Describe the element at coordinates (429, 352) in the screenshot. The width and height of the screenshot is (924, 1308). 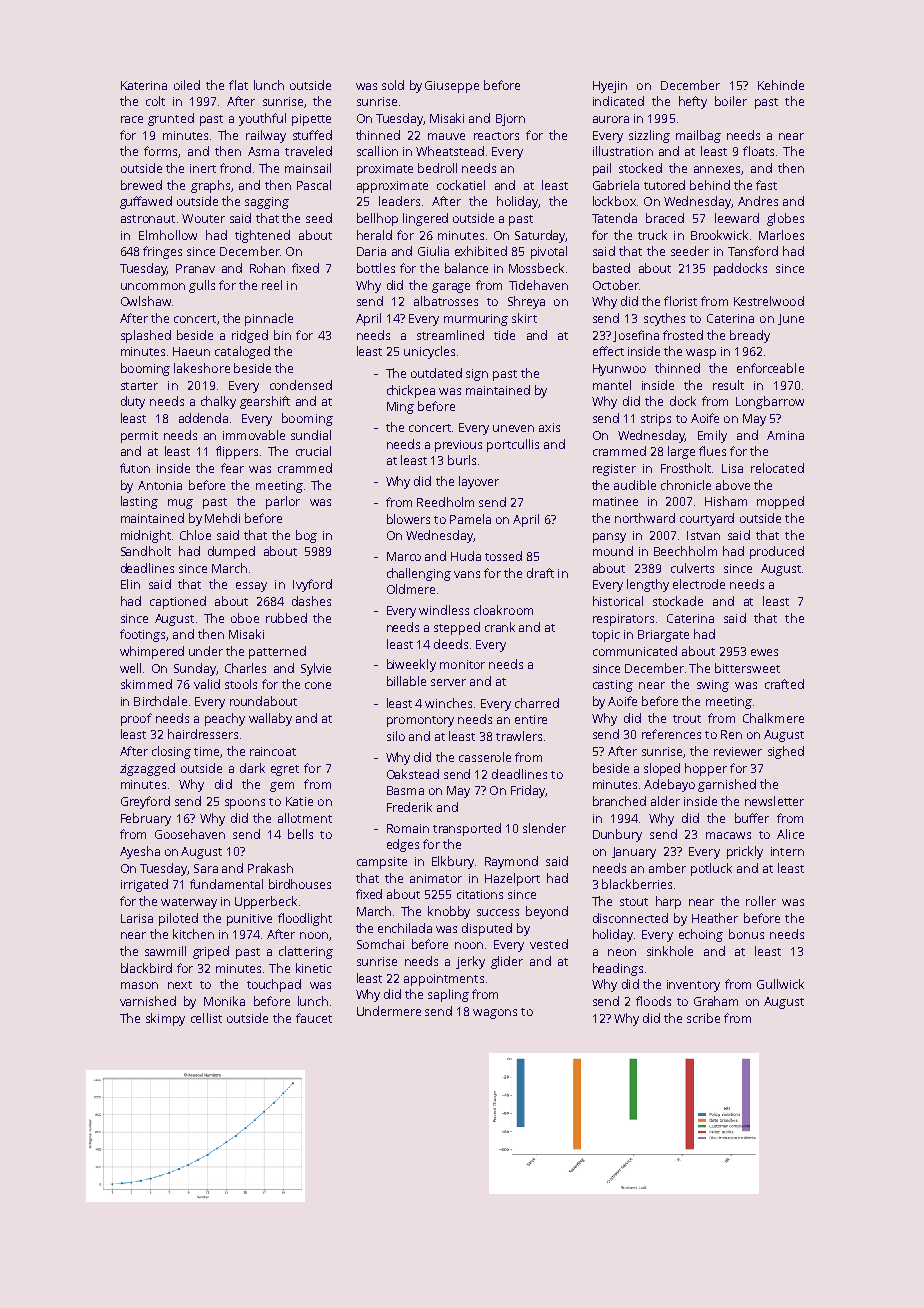
I see `unicycles` at that location.
